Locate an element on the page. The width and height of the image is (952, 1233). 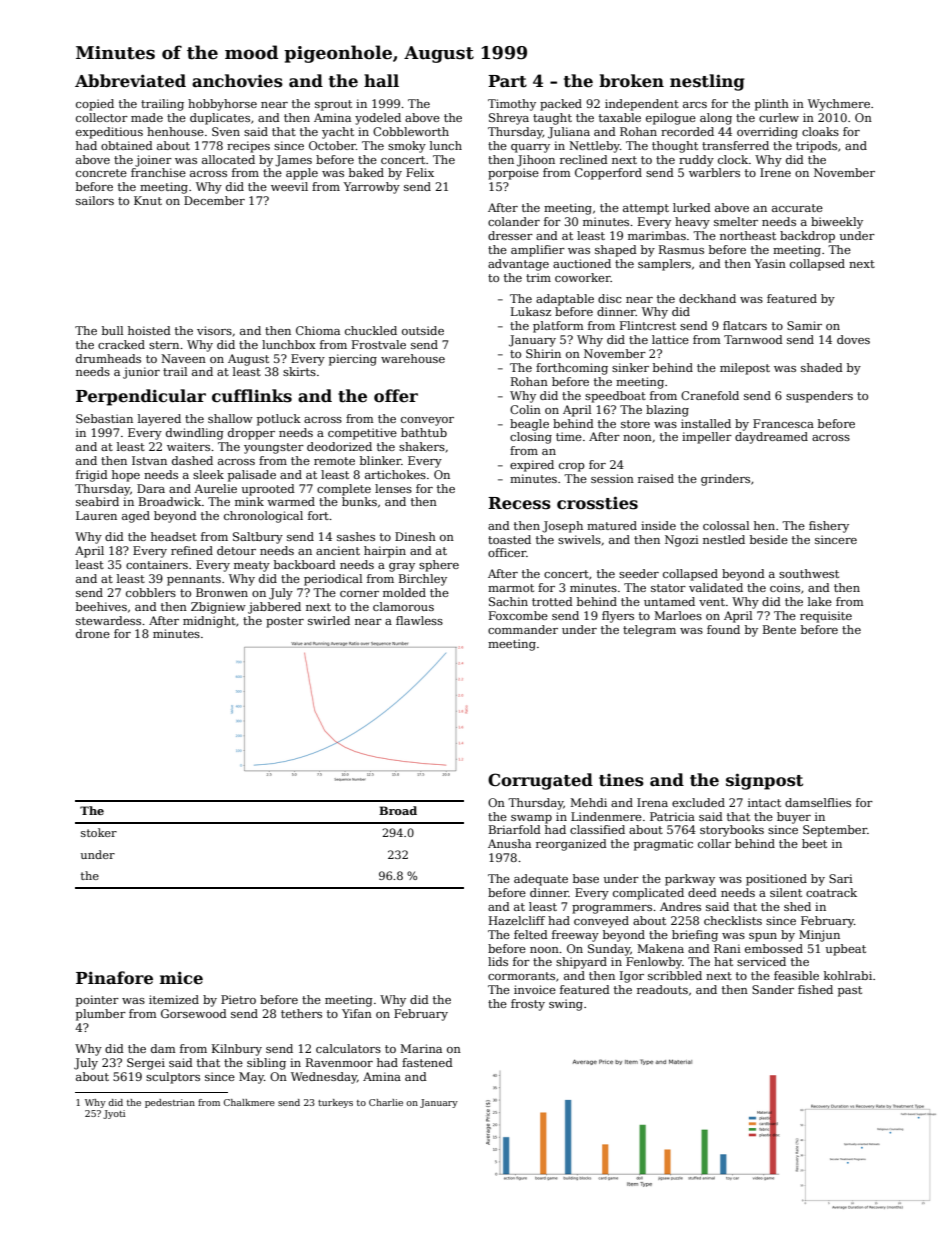
Jyoti is located at coordinates (114, 1114).
